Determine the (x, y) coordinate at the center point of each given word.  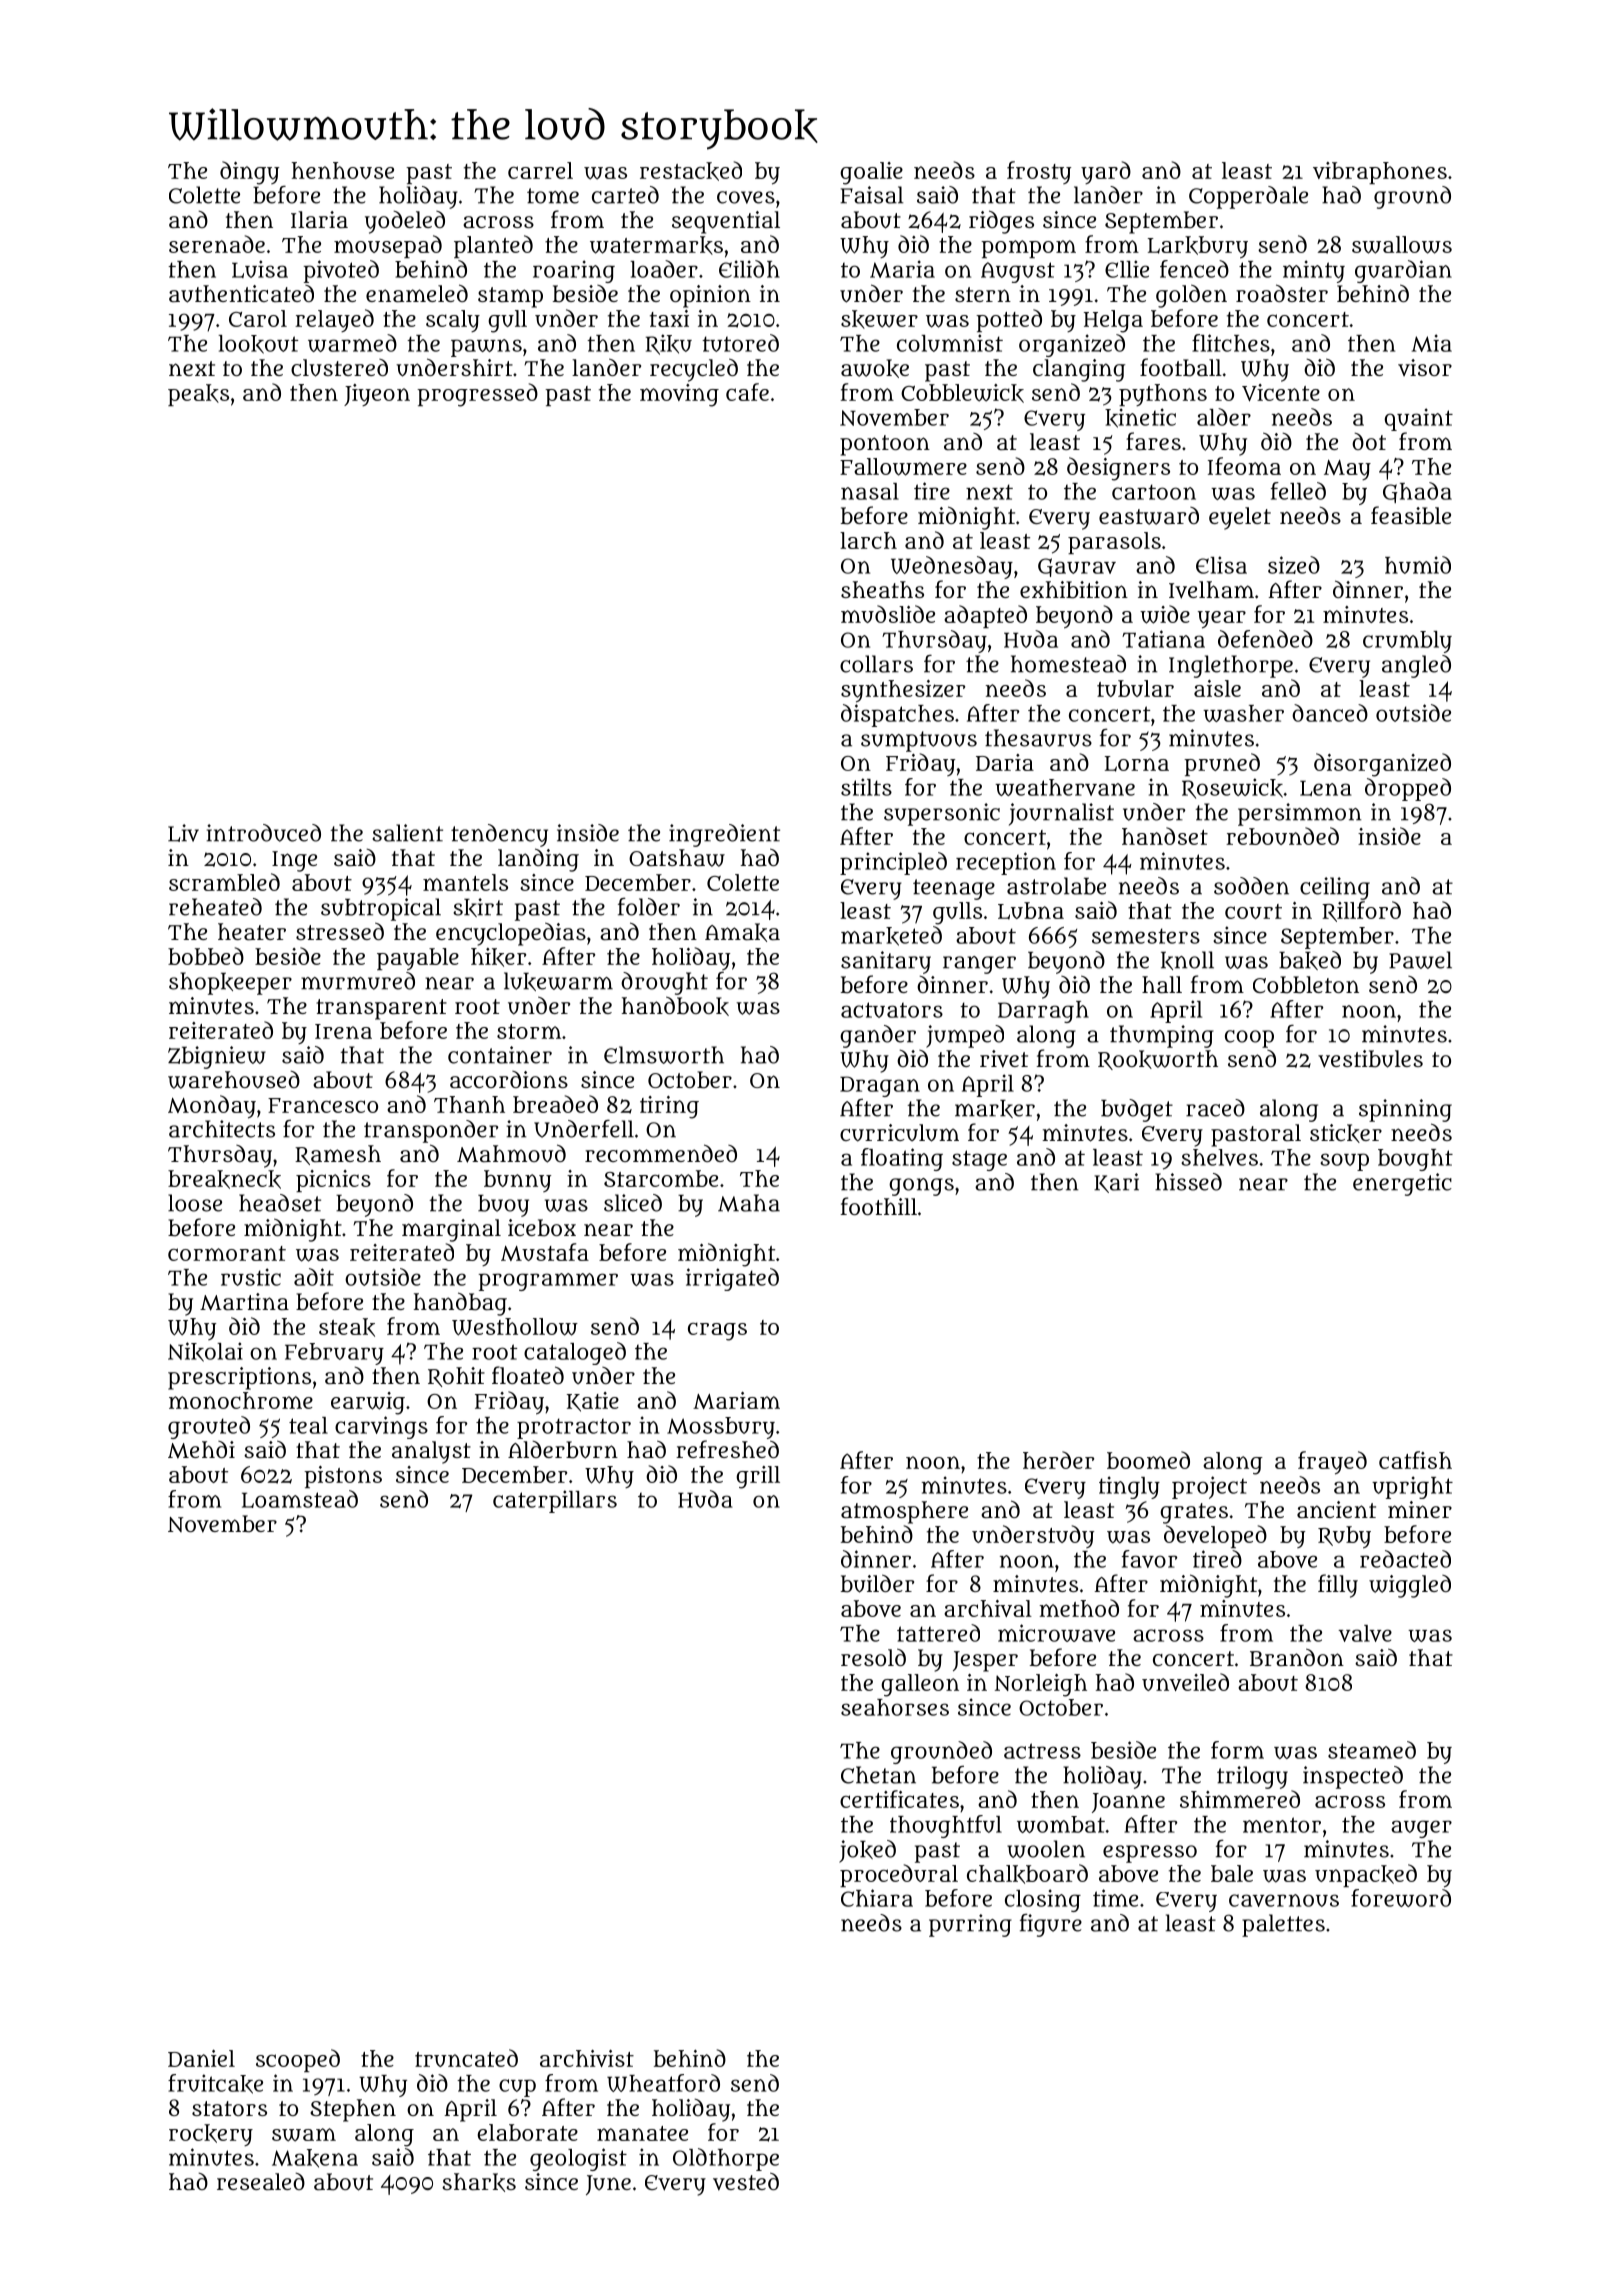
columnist (950, 343)
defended (1265, 639)
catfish (1415, 1460)
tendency (499, 835)
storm (529, 1031)
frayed (1332, 1463)
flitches (1231, 343)
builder (877, 1583)
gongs (921, 1187)
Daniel (201, 2058)
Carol (258, 318)
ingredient (724, 835)
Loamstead (300, 1499)
